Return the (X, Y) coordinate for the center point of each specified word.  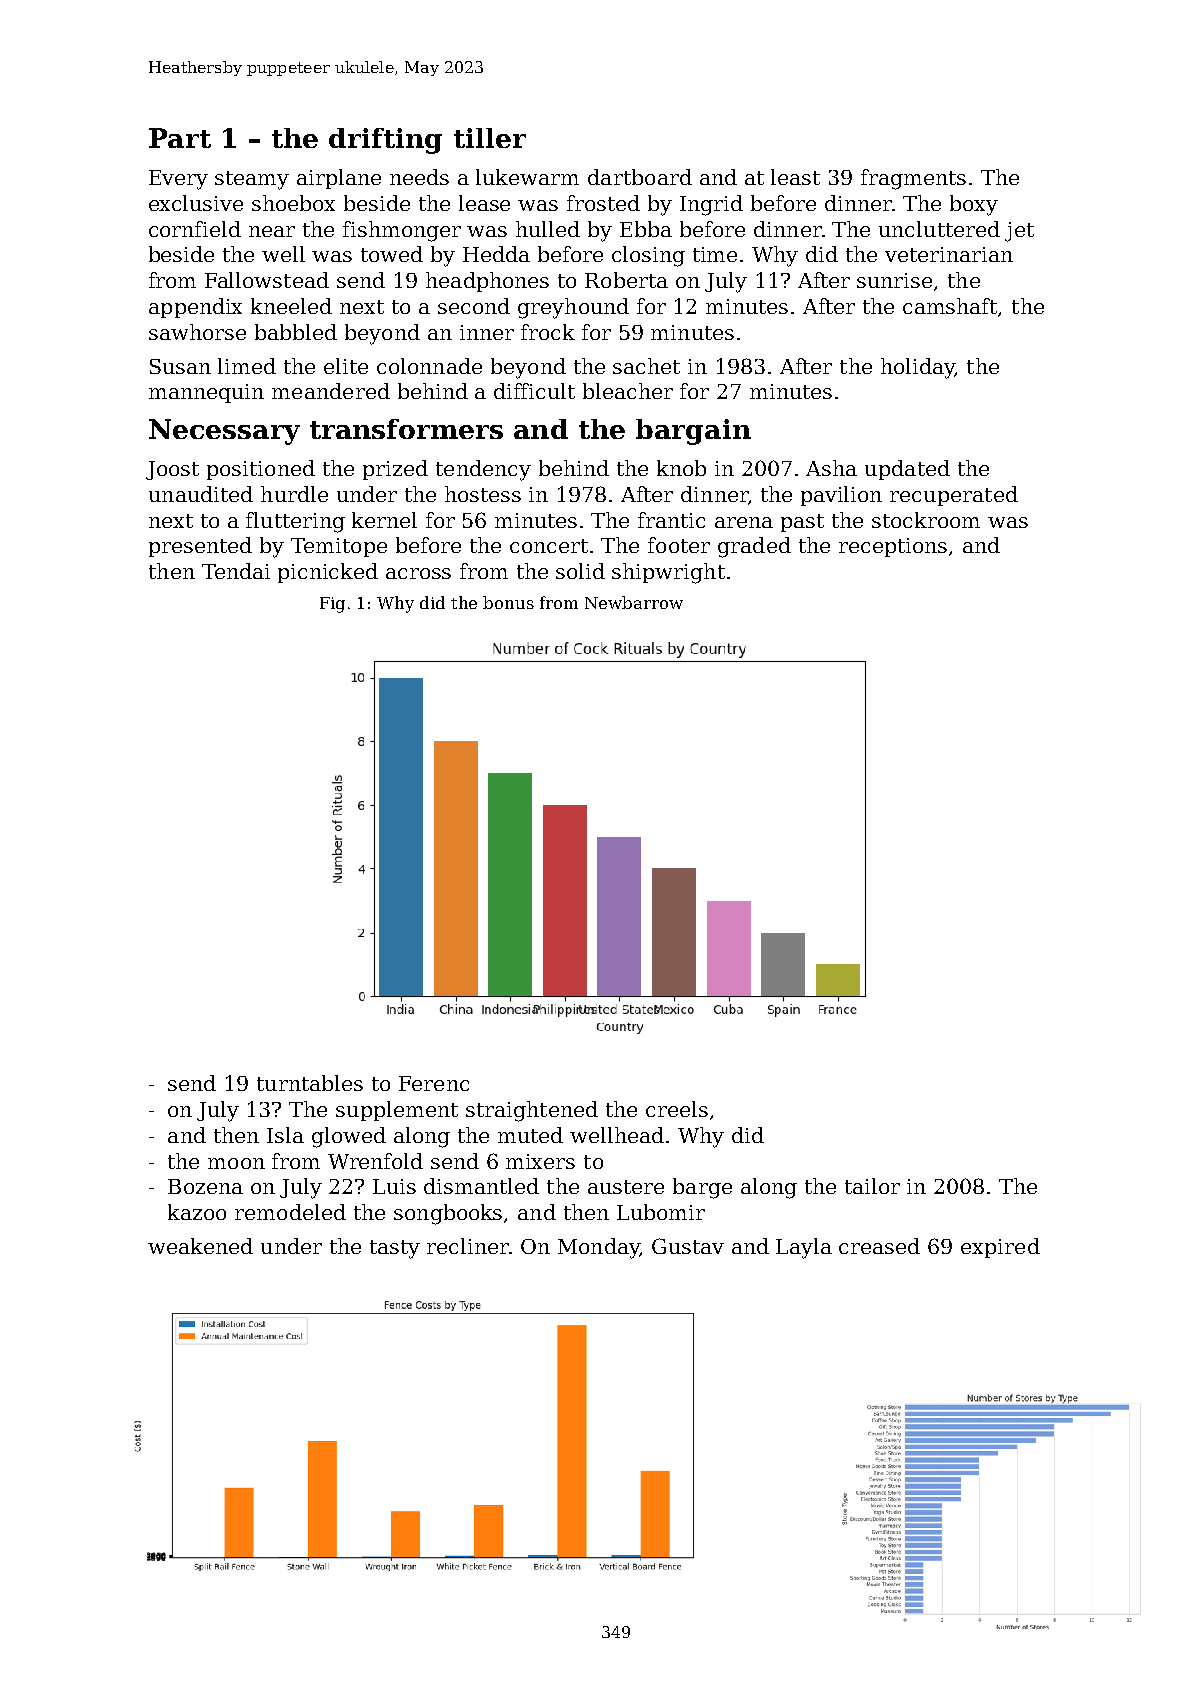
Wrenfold (375, 1161)
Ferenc (434, 1083)
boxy (974, 205)
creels (677, 1109)
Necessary (224, 432)
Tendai (236, 571)
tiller (490, 138)
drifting (385, 141)
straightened (532, 1111)
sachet (646, 366)
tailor (872, 1186)
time (715, 254)
